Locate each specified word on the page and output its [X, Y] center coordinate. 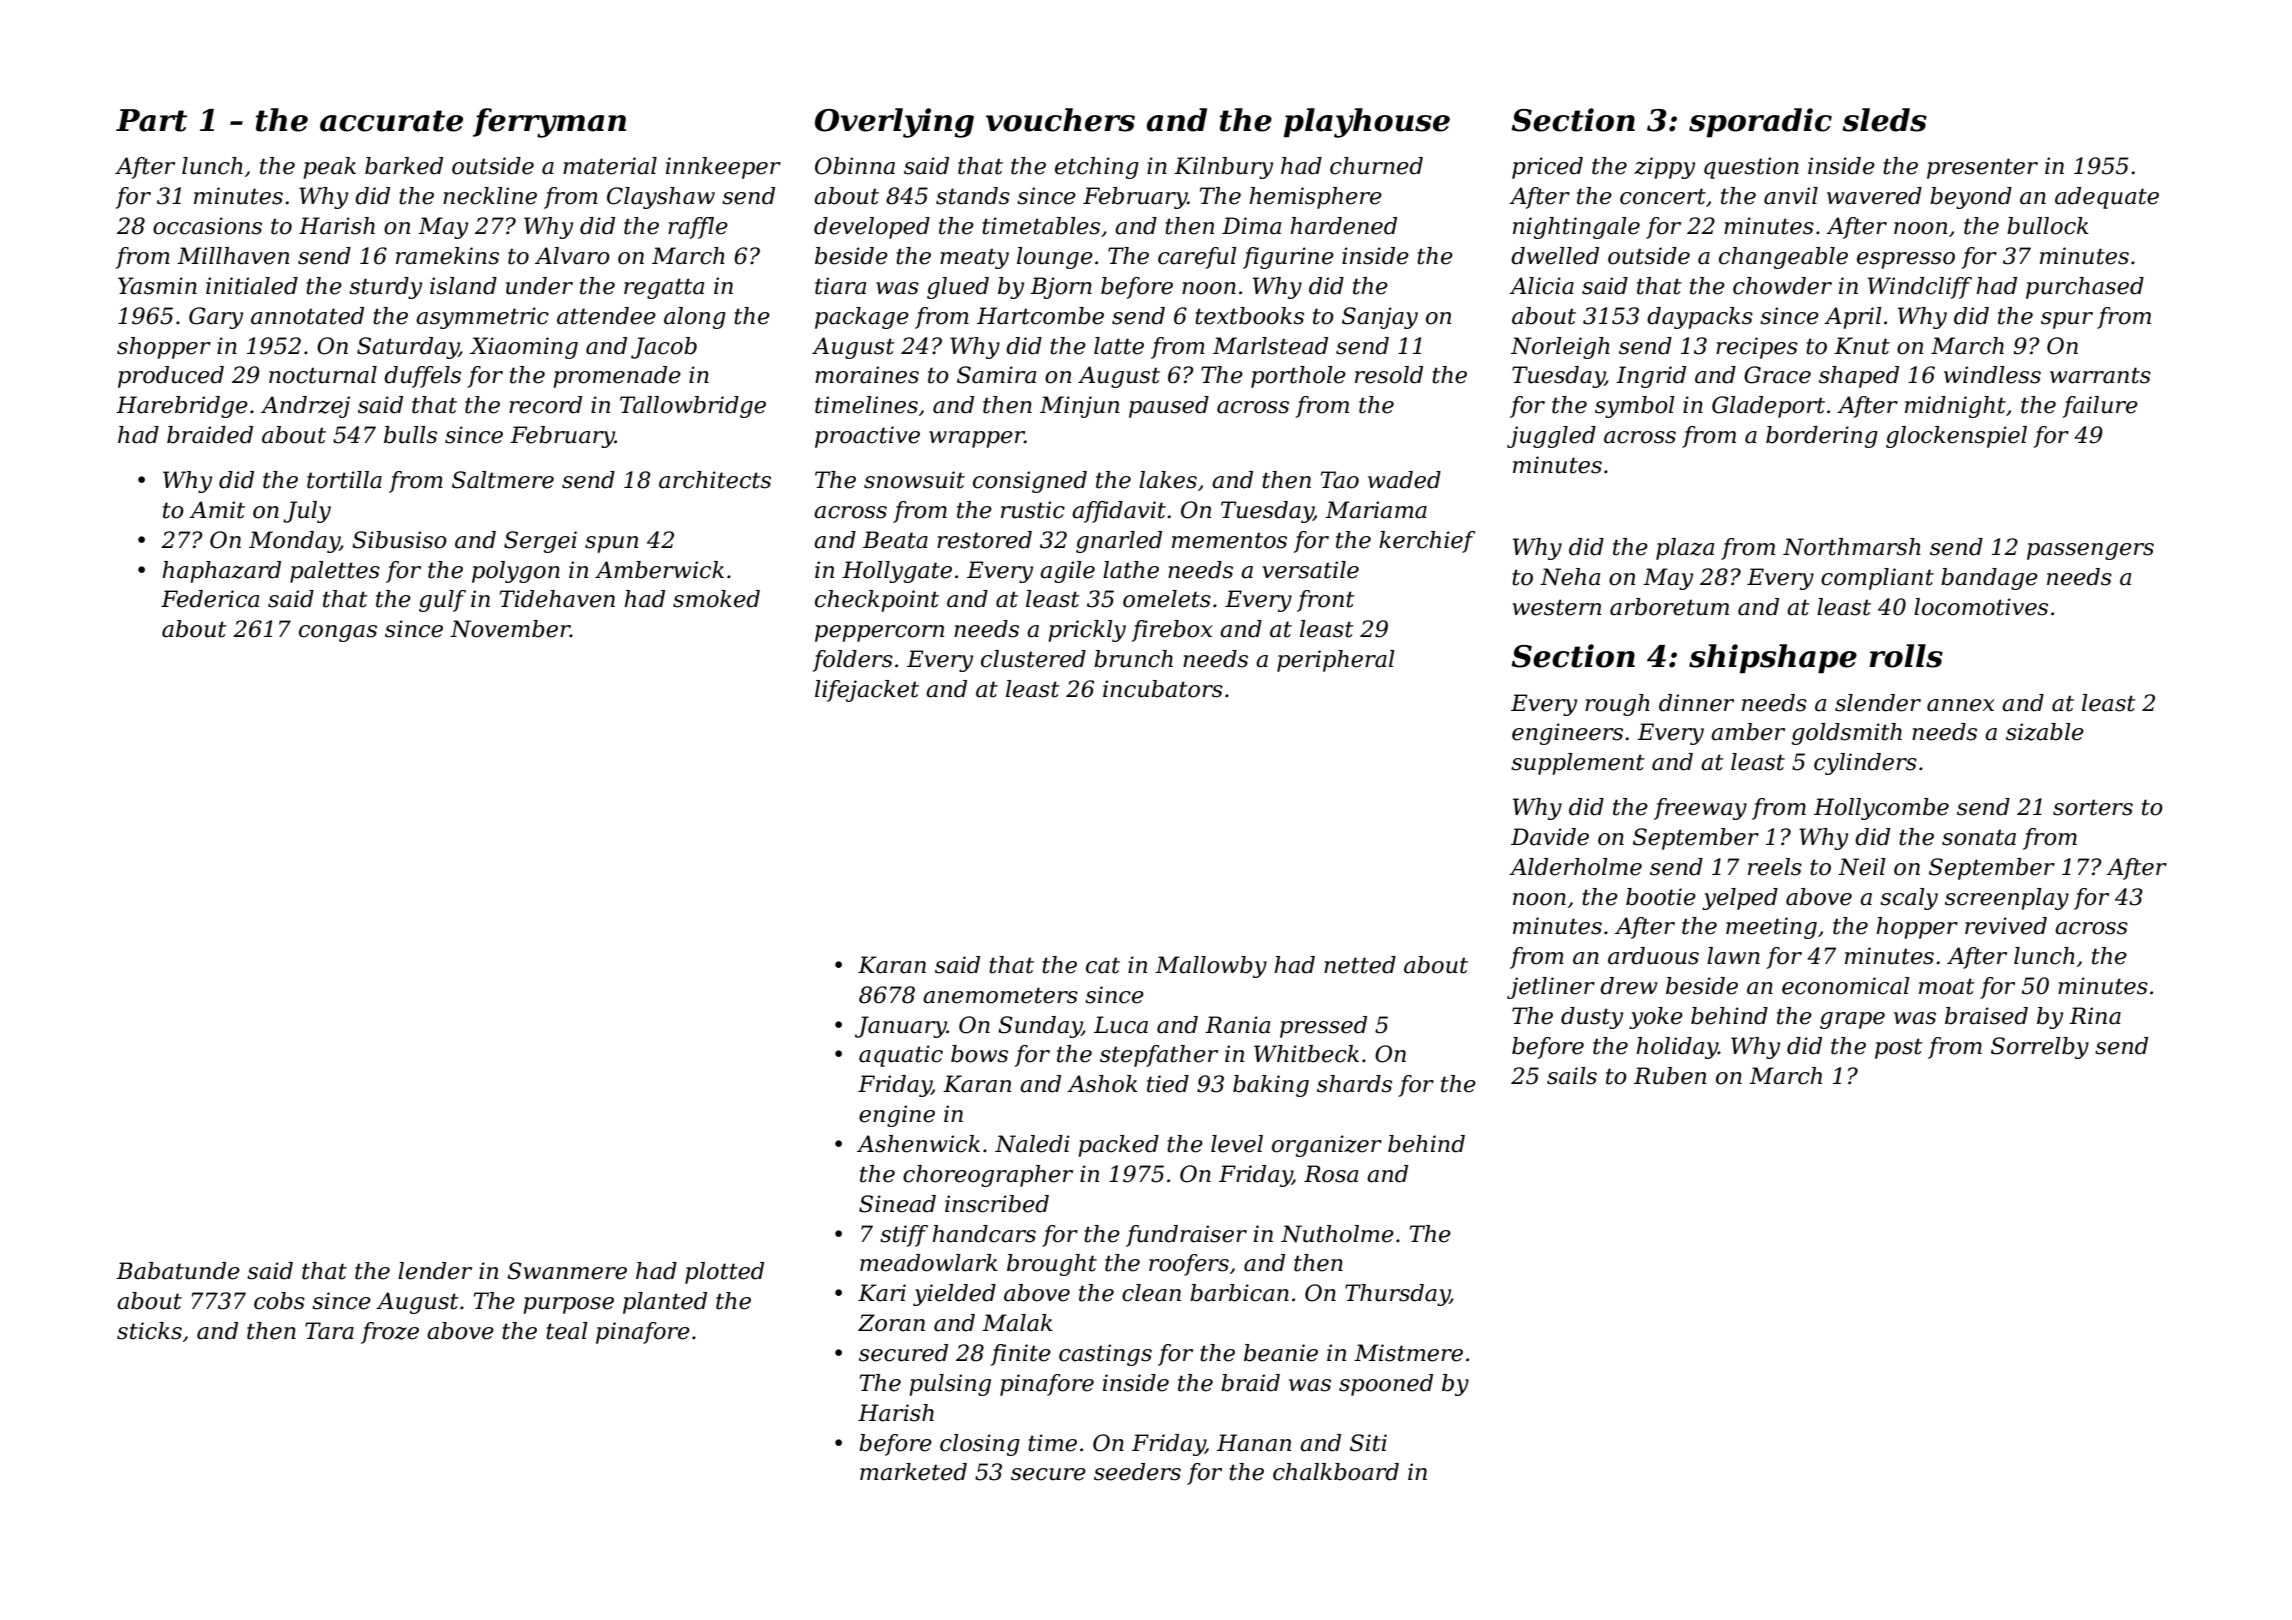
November [510, 629]
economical [1846, 986]
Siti [1368, 1443]
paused [1169, 407]
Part [151, 120]
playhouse [1367, 123]
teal [567, 1331]
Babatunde [178, 1271]
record [545, 405]
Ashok [1102, 1084]
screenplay [2007, 899]
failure [2100, 407]
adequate [2107, 198]
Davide [1550, 837]
